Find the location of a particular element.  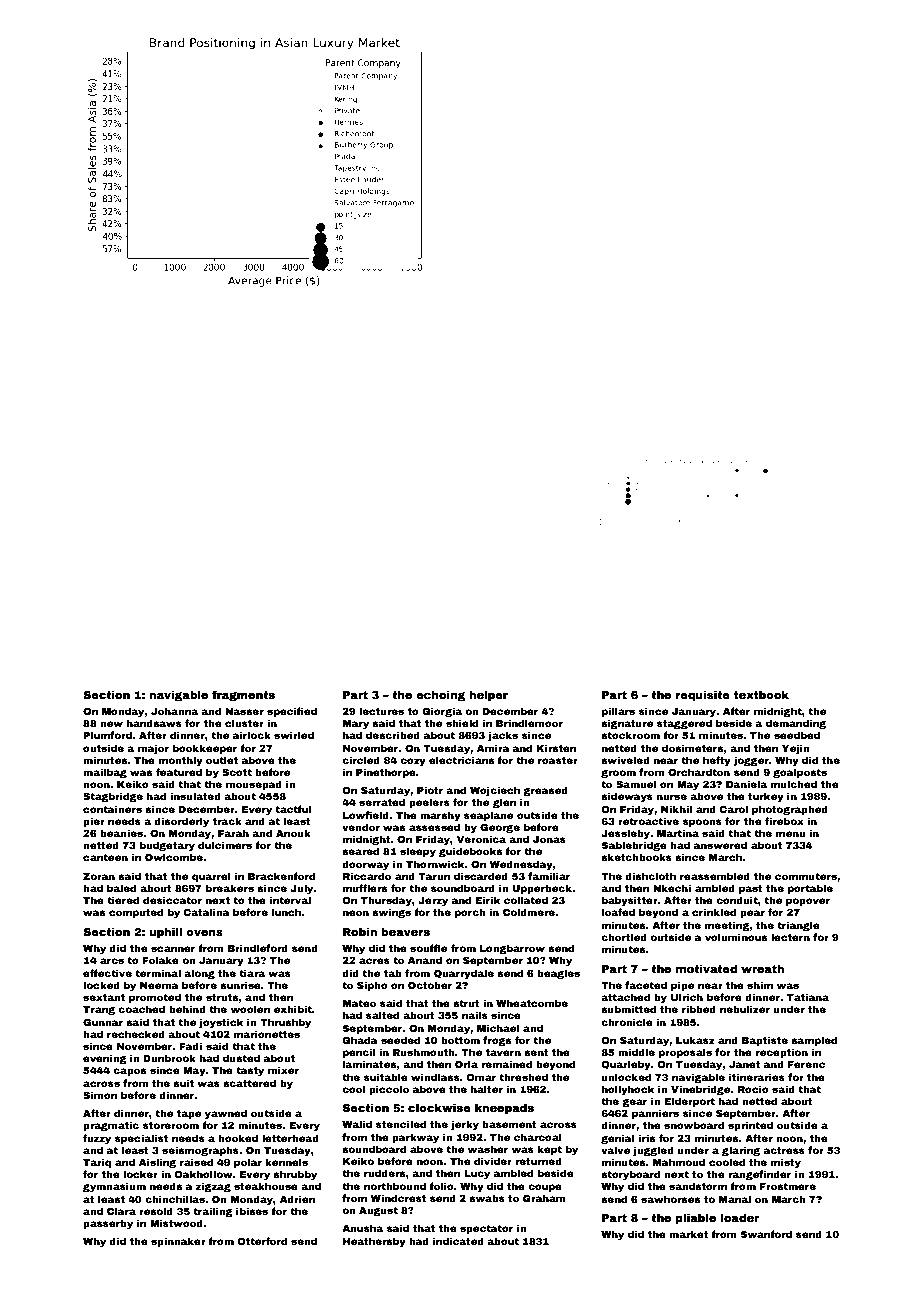

Plumford is located at coordinates (107, 735).
